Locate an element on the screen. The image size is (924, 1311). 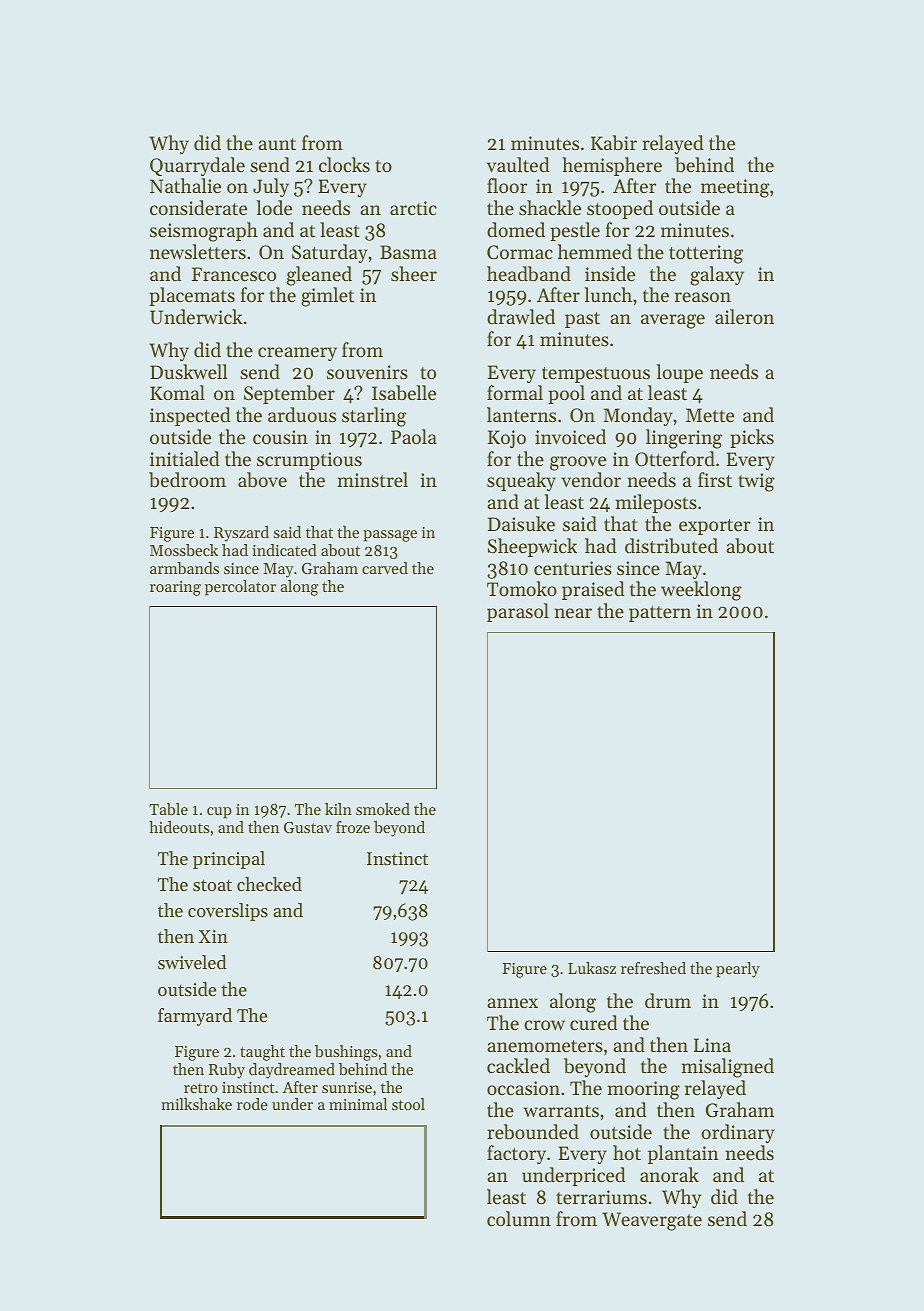
aunt is located at coordinates (277, 144).
